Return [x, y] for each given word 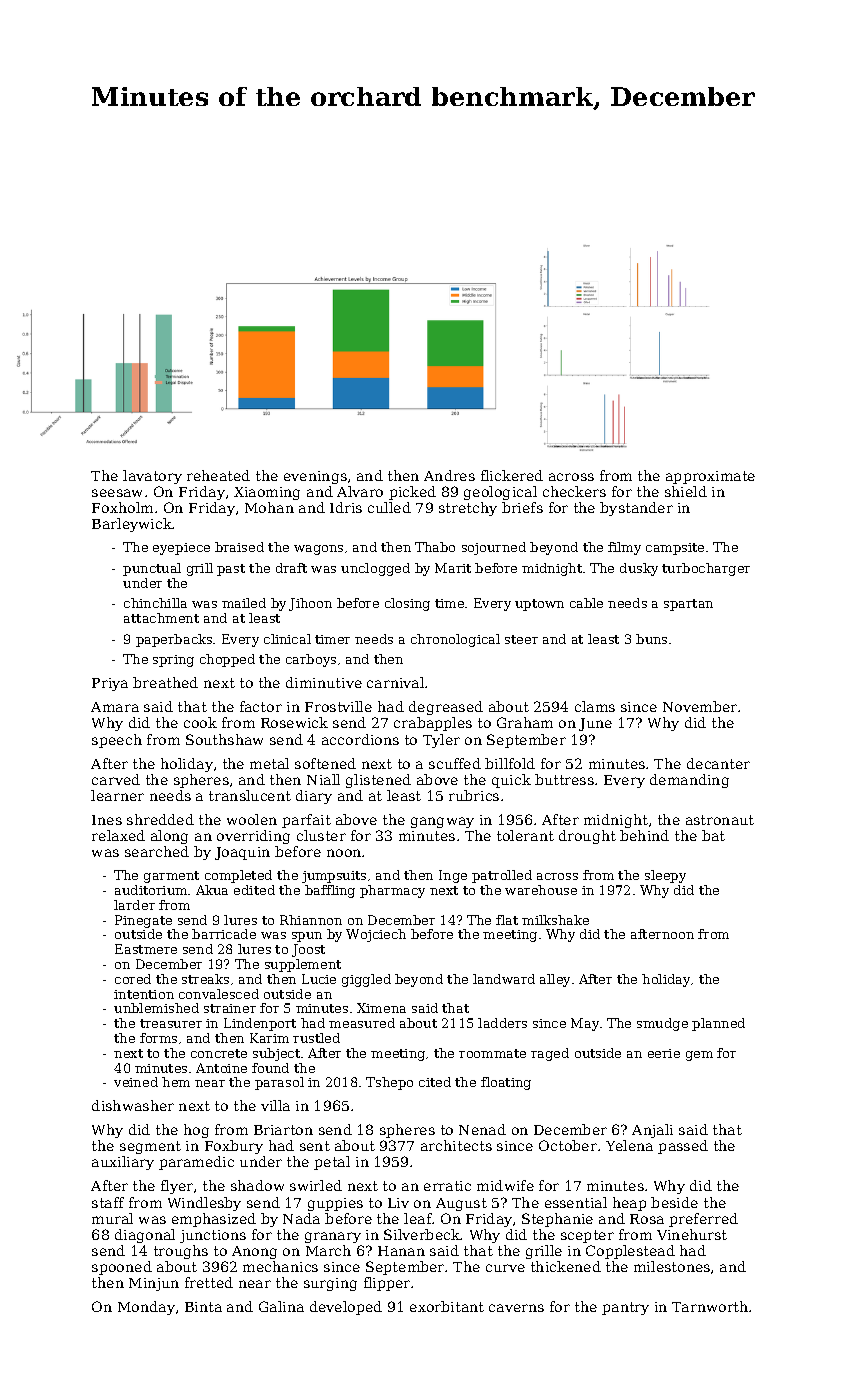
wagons [318, 550]
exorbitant [447, 1306]
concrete [219, 1053]
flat [507, 920]
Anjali [652, 1131]
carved [116, 779]
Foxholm [122, 507]
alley [555, 980]
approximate [710, 477]
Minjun [154, 1284]
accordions [360, 739]
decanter [718, 763]
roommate [492, 1053]
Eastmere [146, 949]
